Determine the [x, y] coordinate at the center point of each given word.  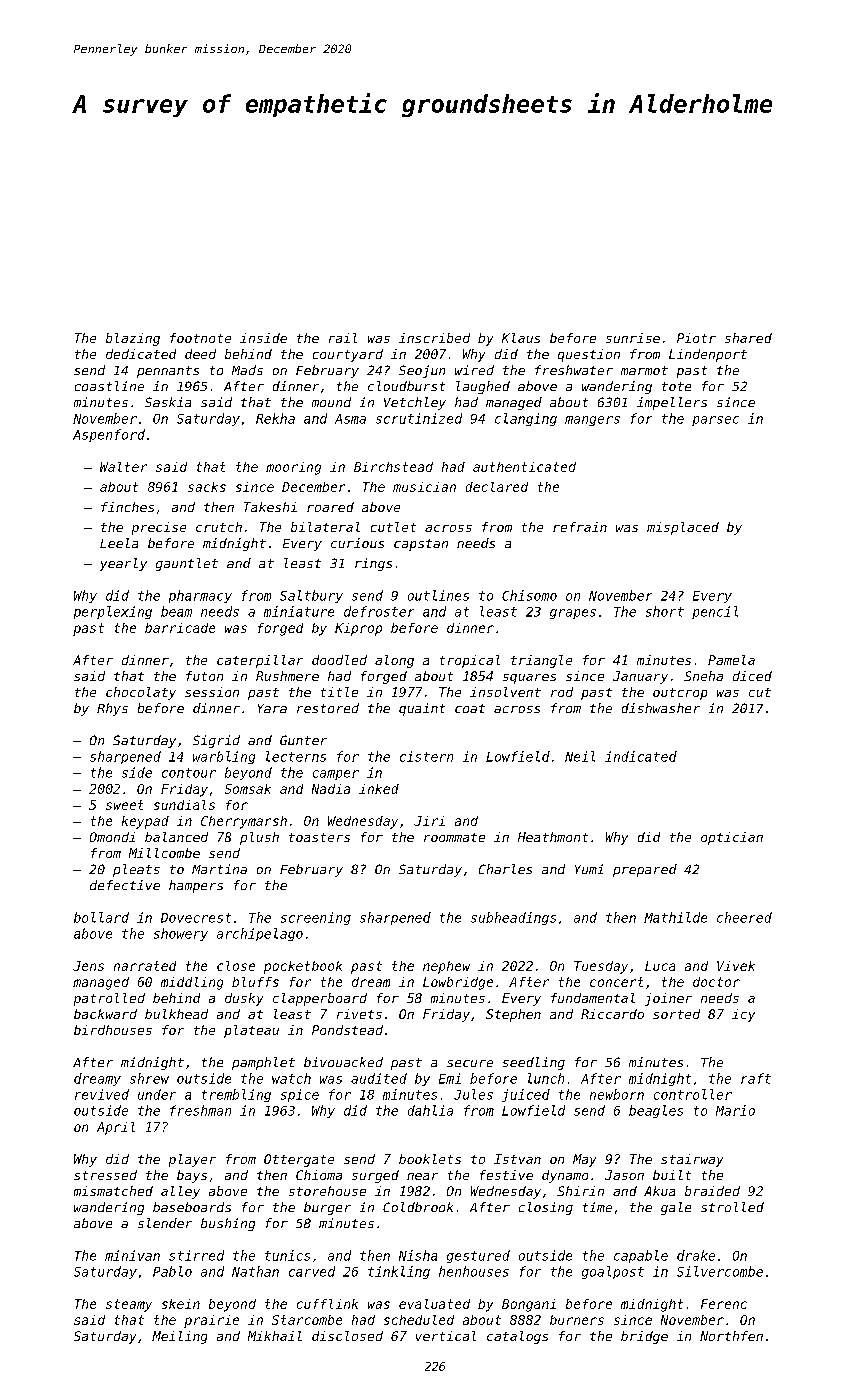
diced [752, 676]
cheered [744, 917]
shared [748, 338]
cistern [426, 756]
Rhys [112, 709]
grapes [573, 614]
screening [316, 918]
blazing [133, 339]
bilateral [325, 527]
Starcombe [307, 1320]
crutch [219, 527]
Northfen [731, 1336]
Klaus [521, 338]
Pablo [172, 1271]
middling [192, 983]
